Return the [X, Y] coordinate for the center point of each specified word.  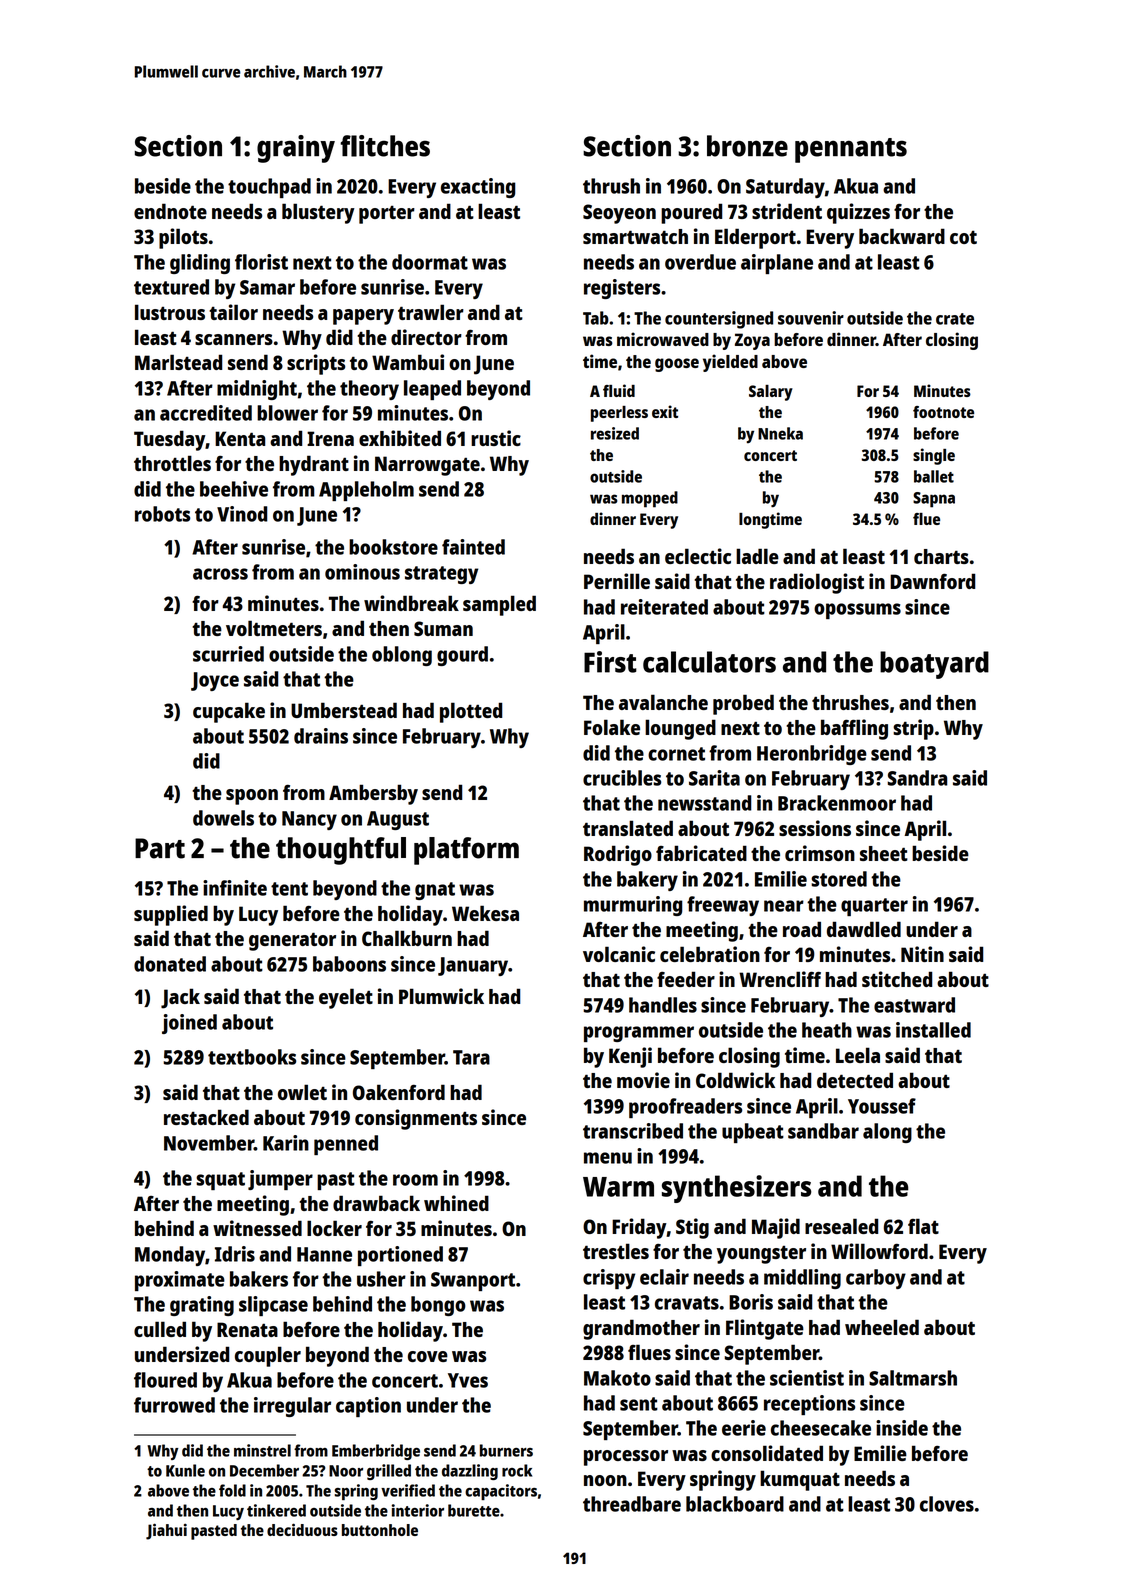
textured [171, 287]
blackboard [735, 1504]
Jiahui [166, 1531]
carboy [876, 1279]
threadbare [632, 1504]
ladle [757, 556]
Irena [330, 438]
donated [170, 964]
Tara [471, 1057]
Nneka [780, 433]
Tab [596, 318]
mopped [650, 499]
